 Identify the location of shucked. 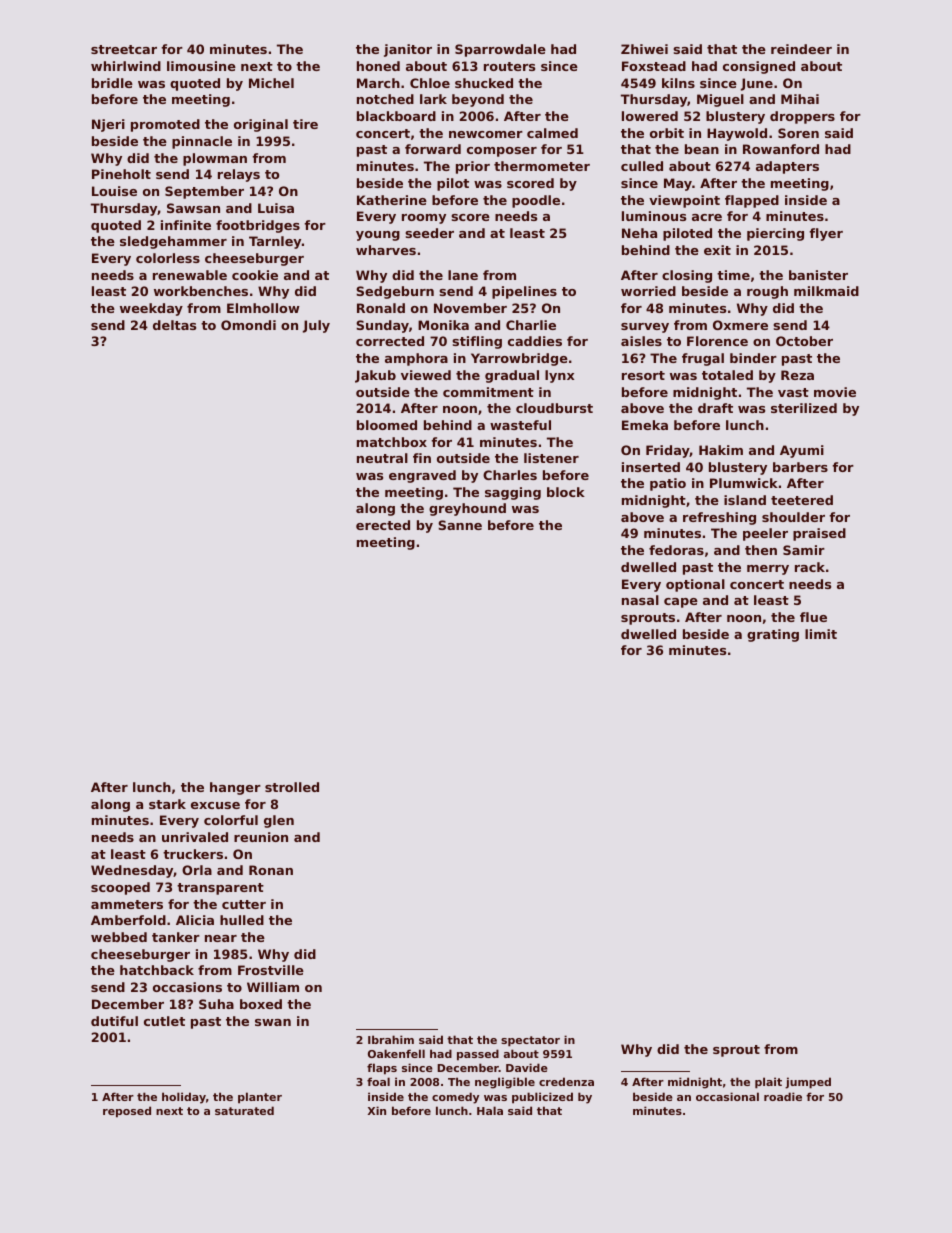
(484, 83).
